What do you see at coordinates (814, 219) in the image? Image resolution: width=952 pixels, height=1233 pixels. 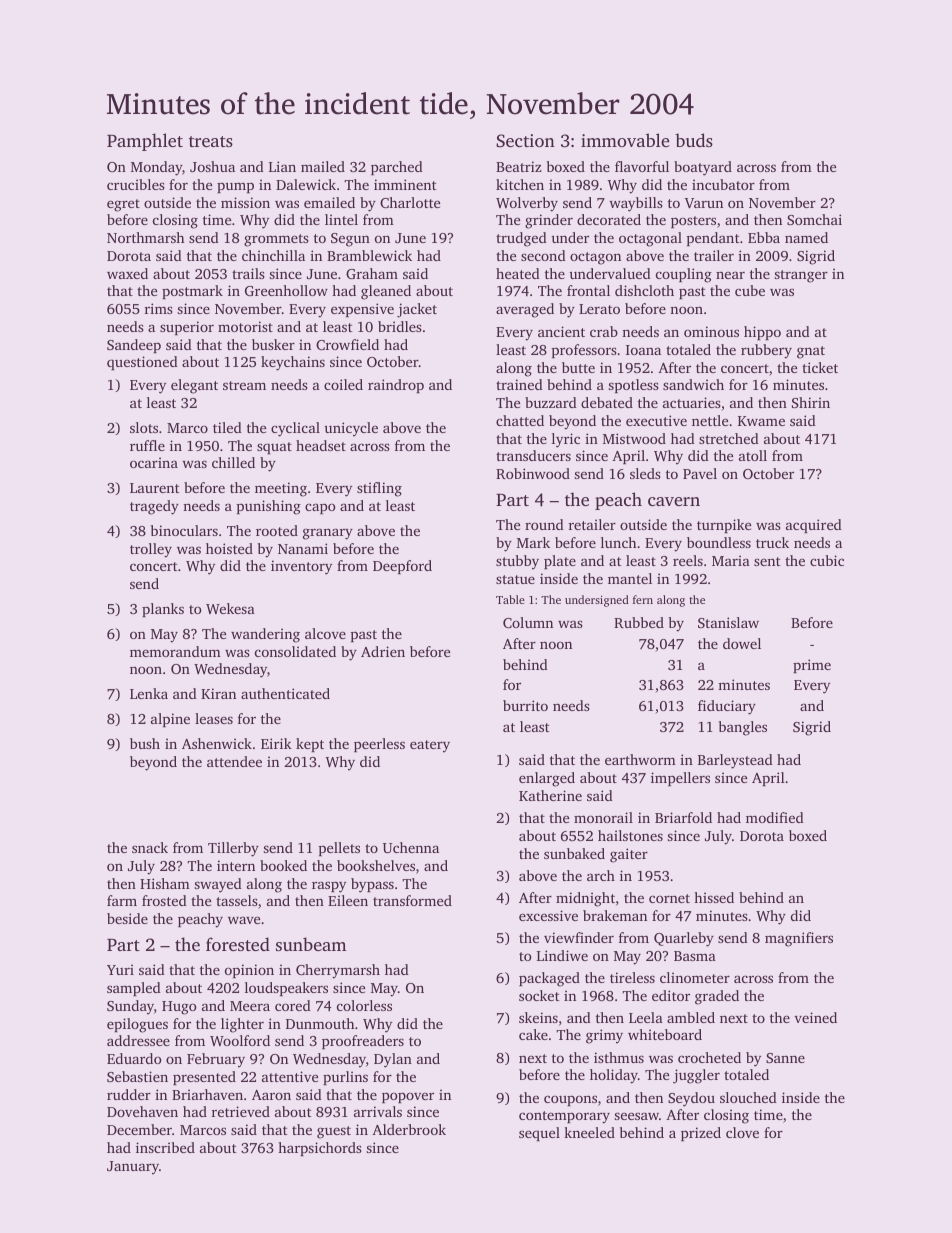 I see `Somchai` at bounding box center [814, 219].
